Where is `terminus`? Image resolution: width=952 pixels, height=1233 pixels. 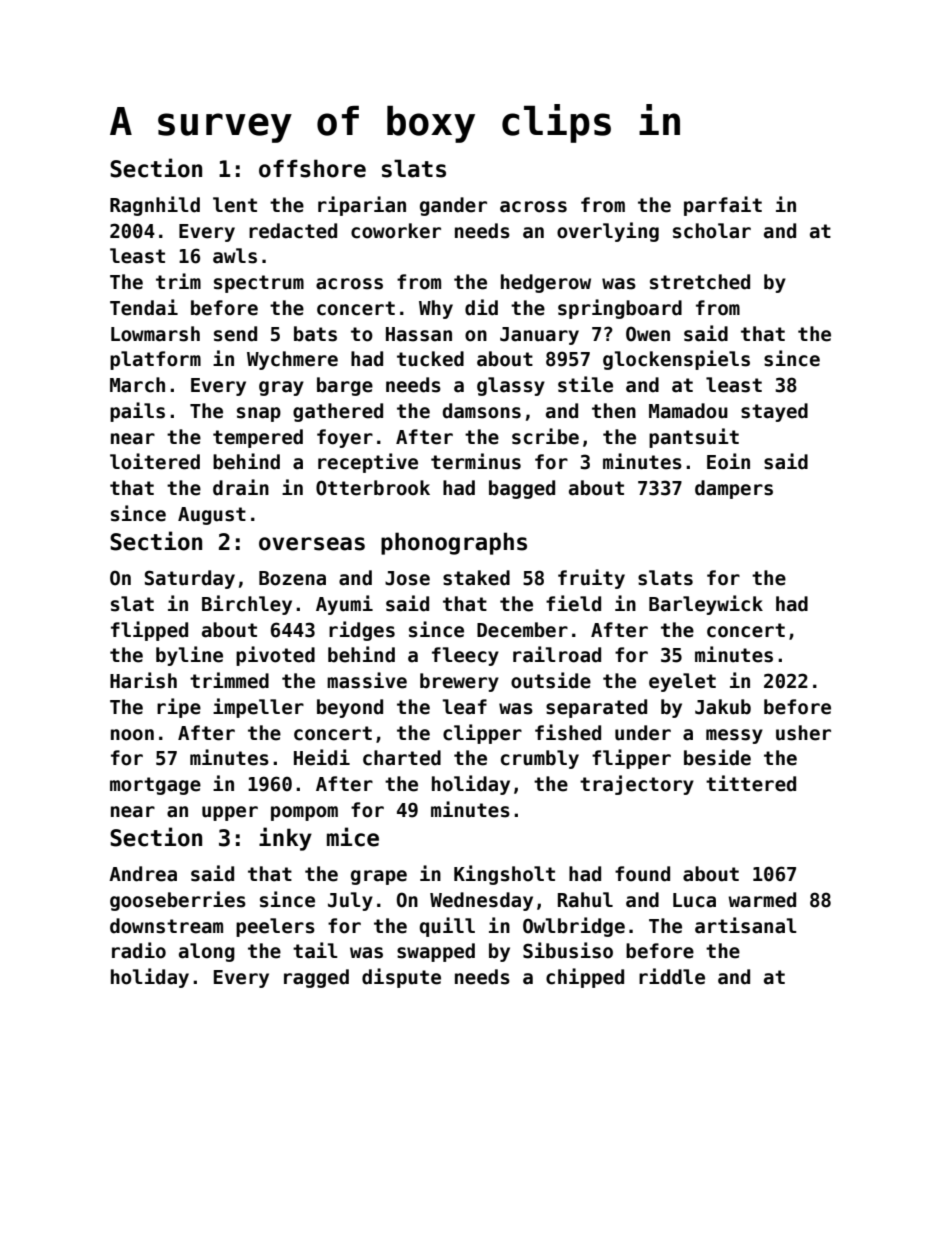
terminus is located at coordinates (476, 461).
